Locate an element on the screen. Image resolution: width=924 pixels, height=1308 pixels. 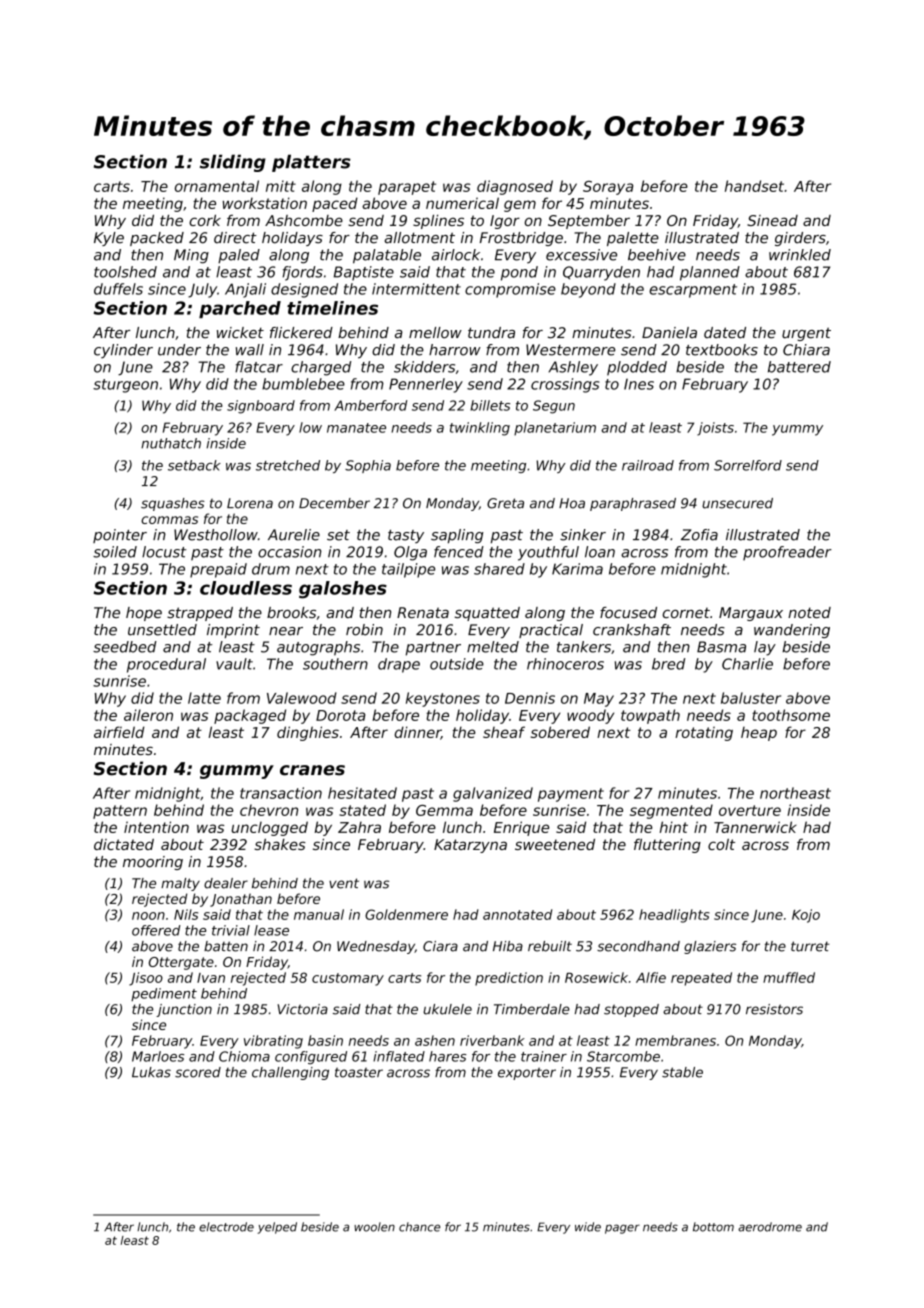
Hoa is located at coordinates (572, 503).
